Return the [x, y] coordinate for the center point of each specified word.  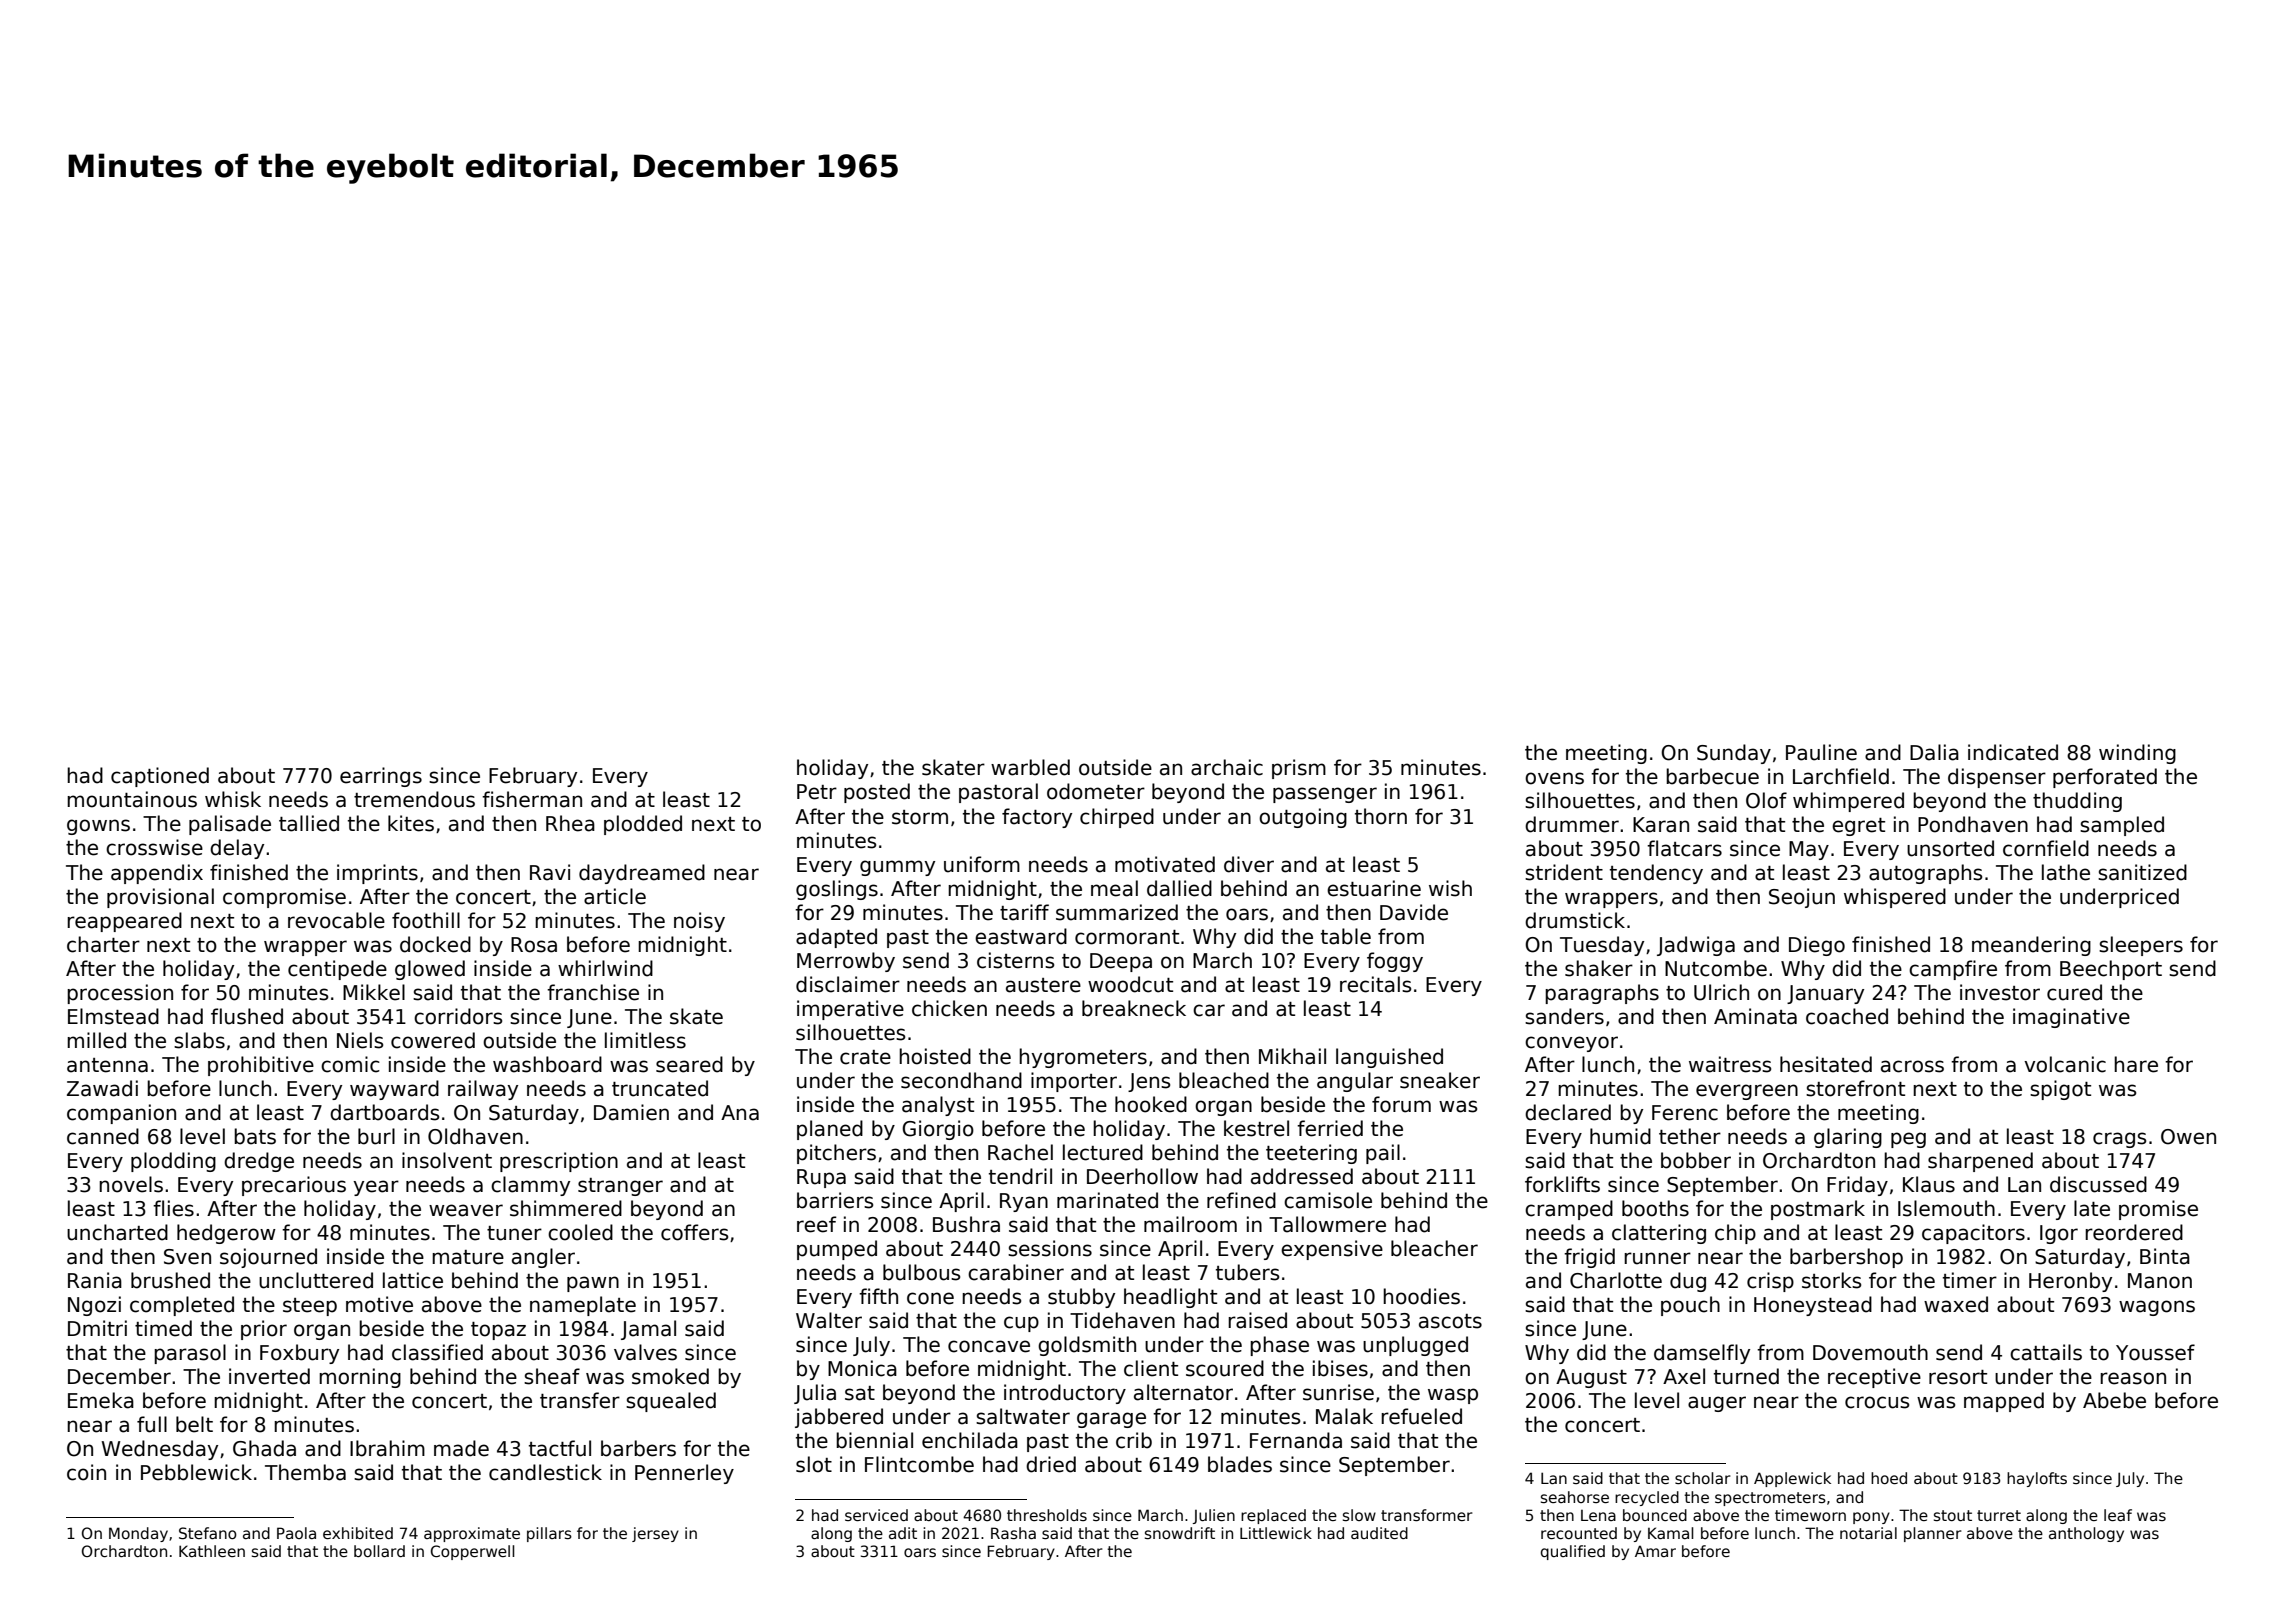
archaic [1227, 767]
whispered [1895, 898]
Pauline [1821, 752]
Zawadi [102, 1088]
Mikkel [374, 992]
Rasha [1013, 1533]
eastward [1021, 936]
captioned [160, 777]
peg [1908, 1140]
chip [1735, 1234]
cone [930, 1298]
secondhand [961, 1080]
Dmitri [97, 1328]
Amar [1655, 1551]
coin [86, 1472]
